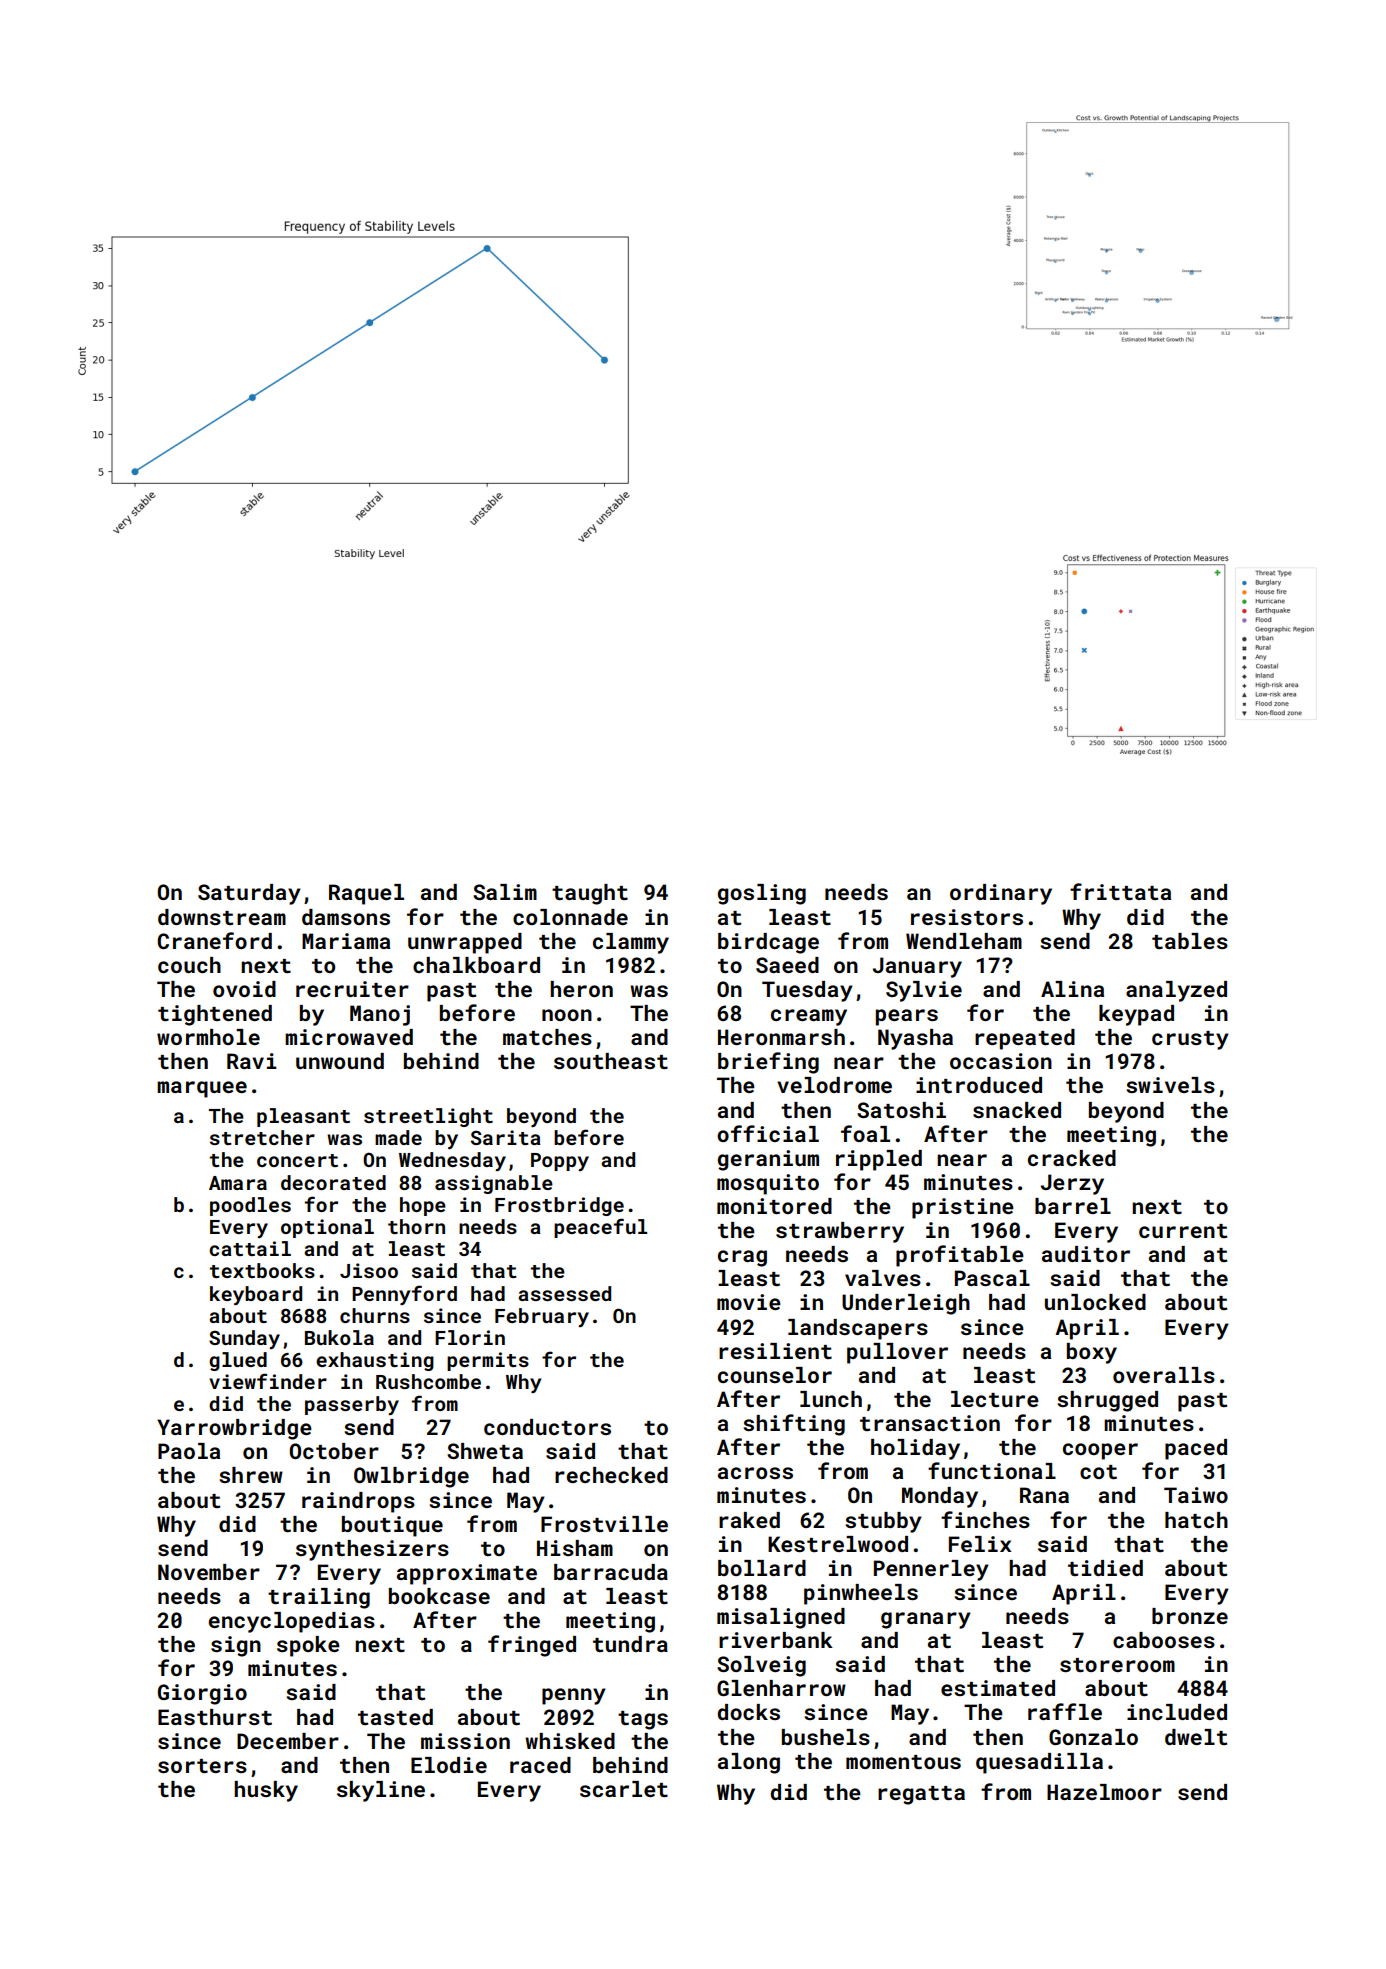 This page has height=1969, width=1386. What do you see at coordinates (560, 1162) in the page?
I see `Poppy` at bounding box center [560, 1162].
